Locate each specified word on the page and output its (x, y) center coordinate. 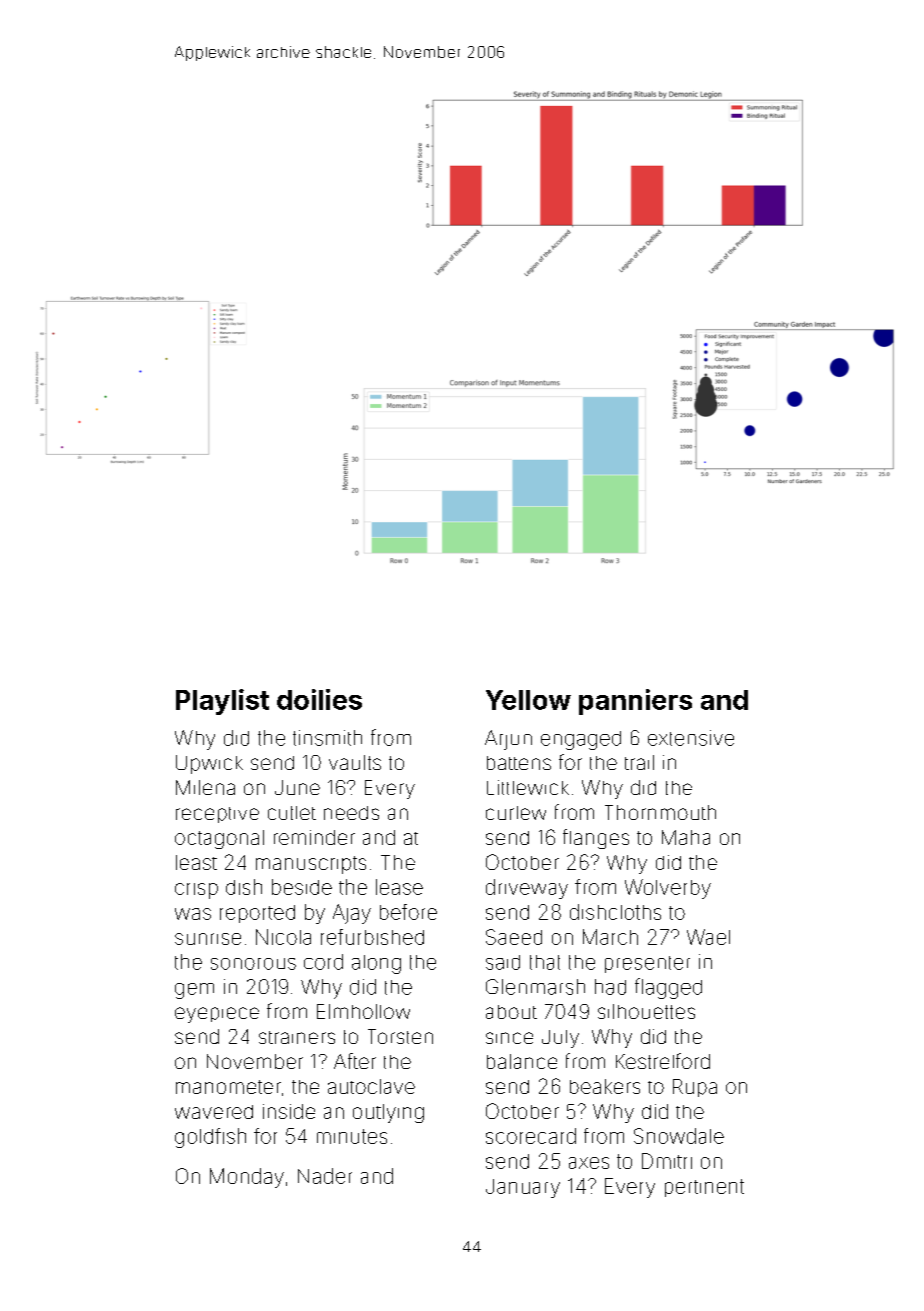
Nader (325, 1176)
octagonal (219, 839)
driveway (527, 889)
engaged (581, 740)
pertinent (704, 1188)
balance (522, 1061)
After (355, 1061)
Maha (686, 837)
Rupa (695, 1088)
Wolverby (668, 889)
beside (302, 887)
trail (639, 762)
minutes (352, 1136)
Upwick (209, 764)
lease (399, 887)
